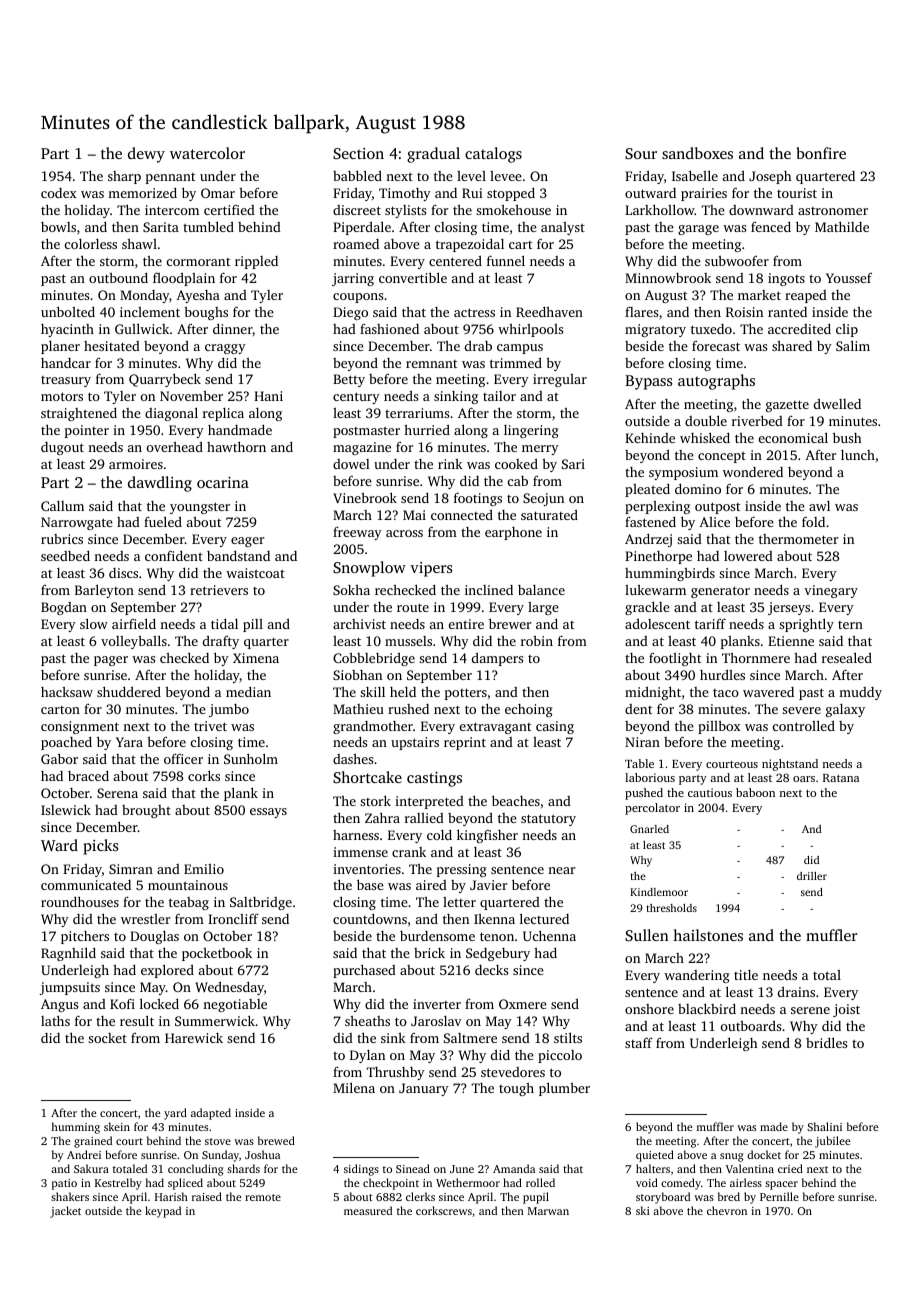 The height and width of the document is (1308, 924). Describe the element at coordinates (413, 277) in the document. I see `convertible` at that location.
